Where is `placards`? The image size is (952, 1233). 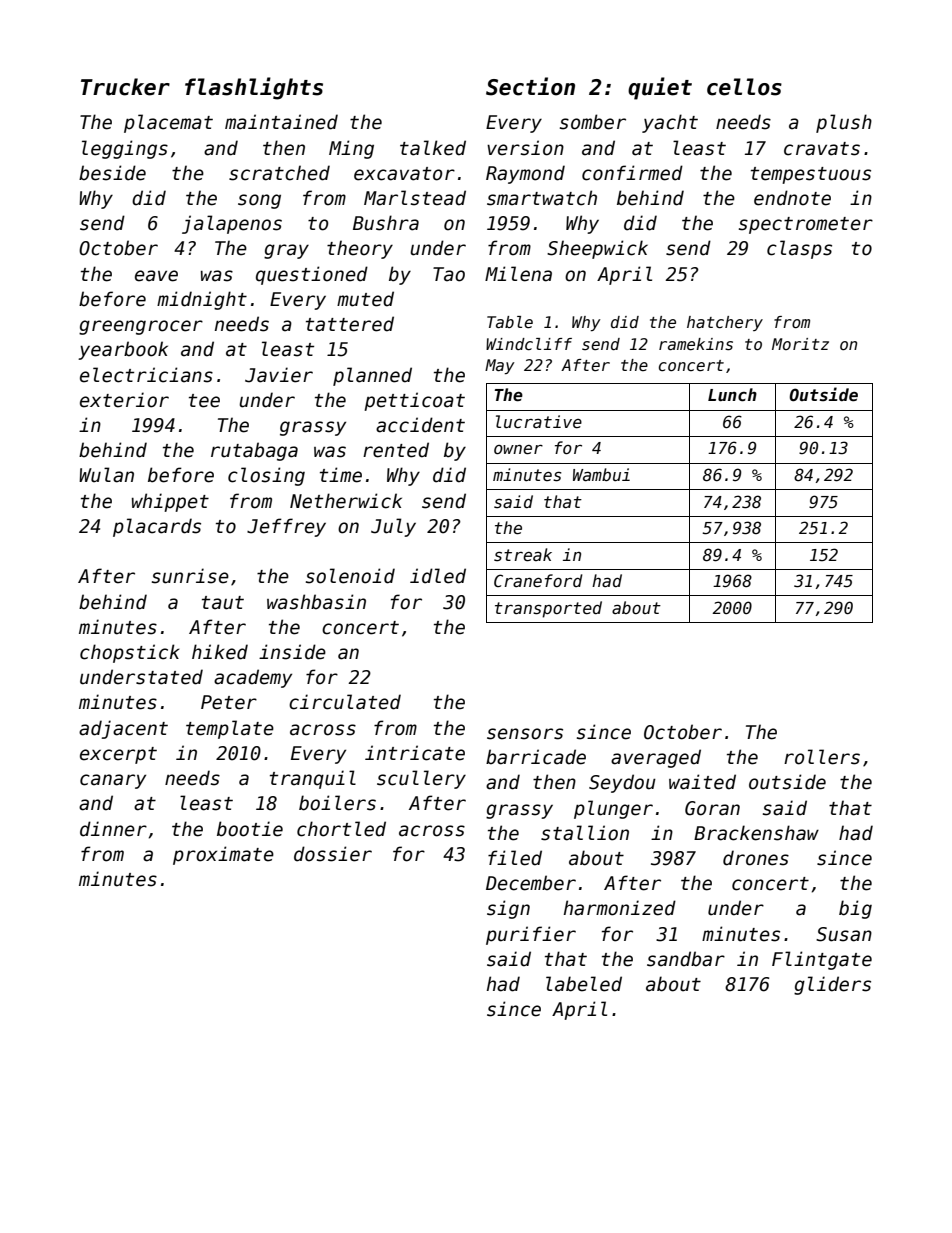
placards is located at coordinates (157, 527).
